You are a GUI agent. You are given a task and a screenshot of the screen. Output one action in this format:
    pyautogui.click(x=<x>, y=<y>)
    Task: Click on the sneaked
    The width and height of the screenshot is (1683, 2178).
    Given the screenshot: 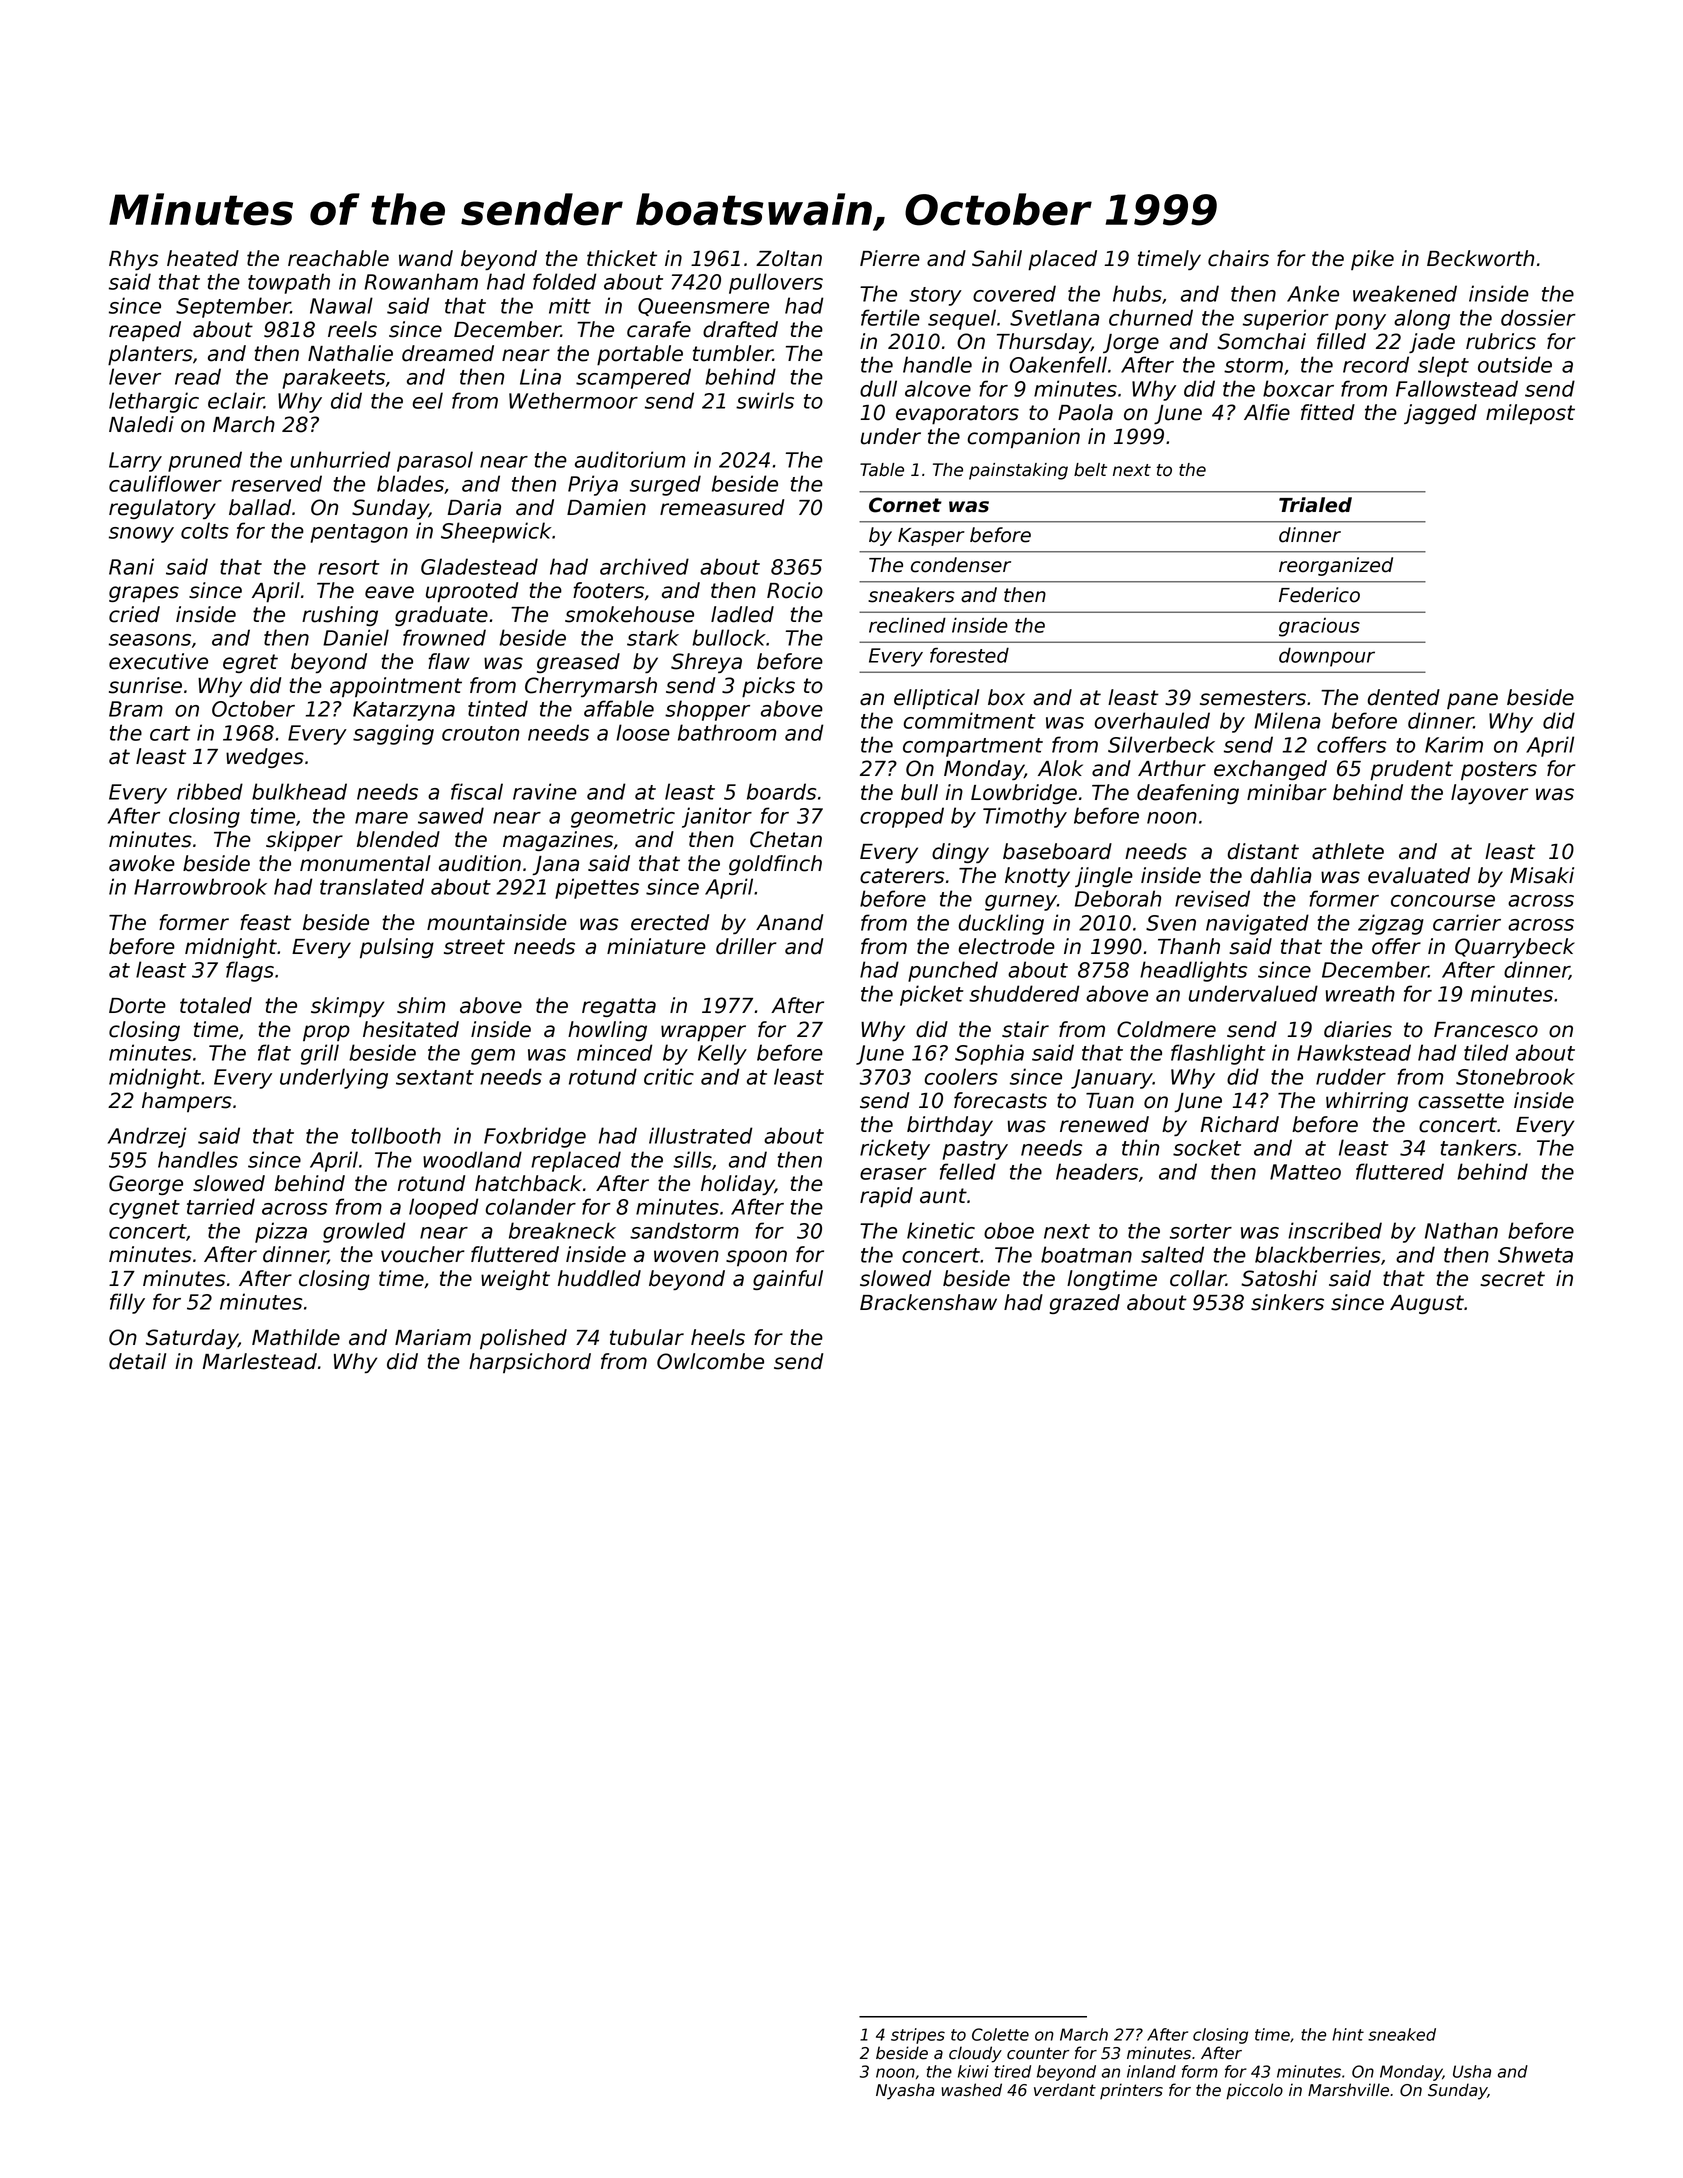 What is the action you would take?
    pyautogui.click(x=1402, y=2034)
